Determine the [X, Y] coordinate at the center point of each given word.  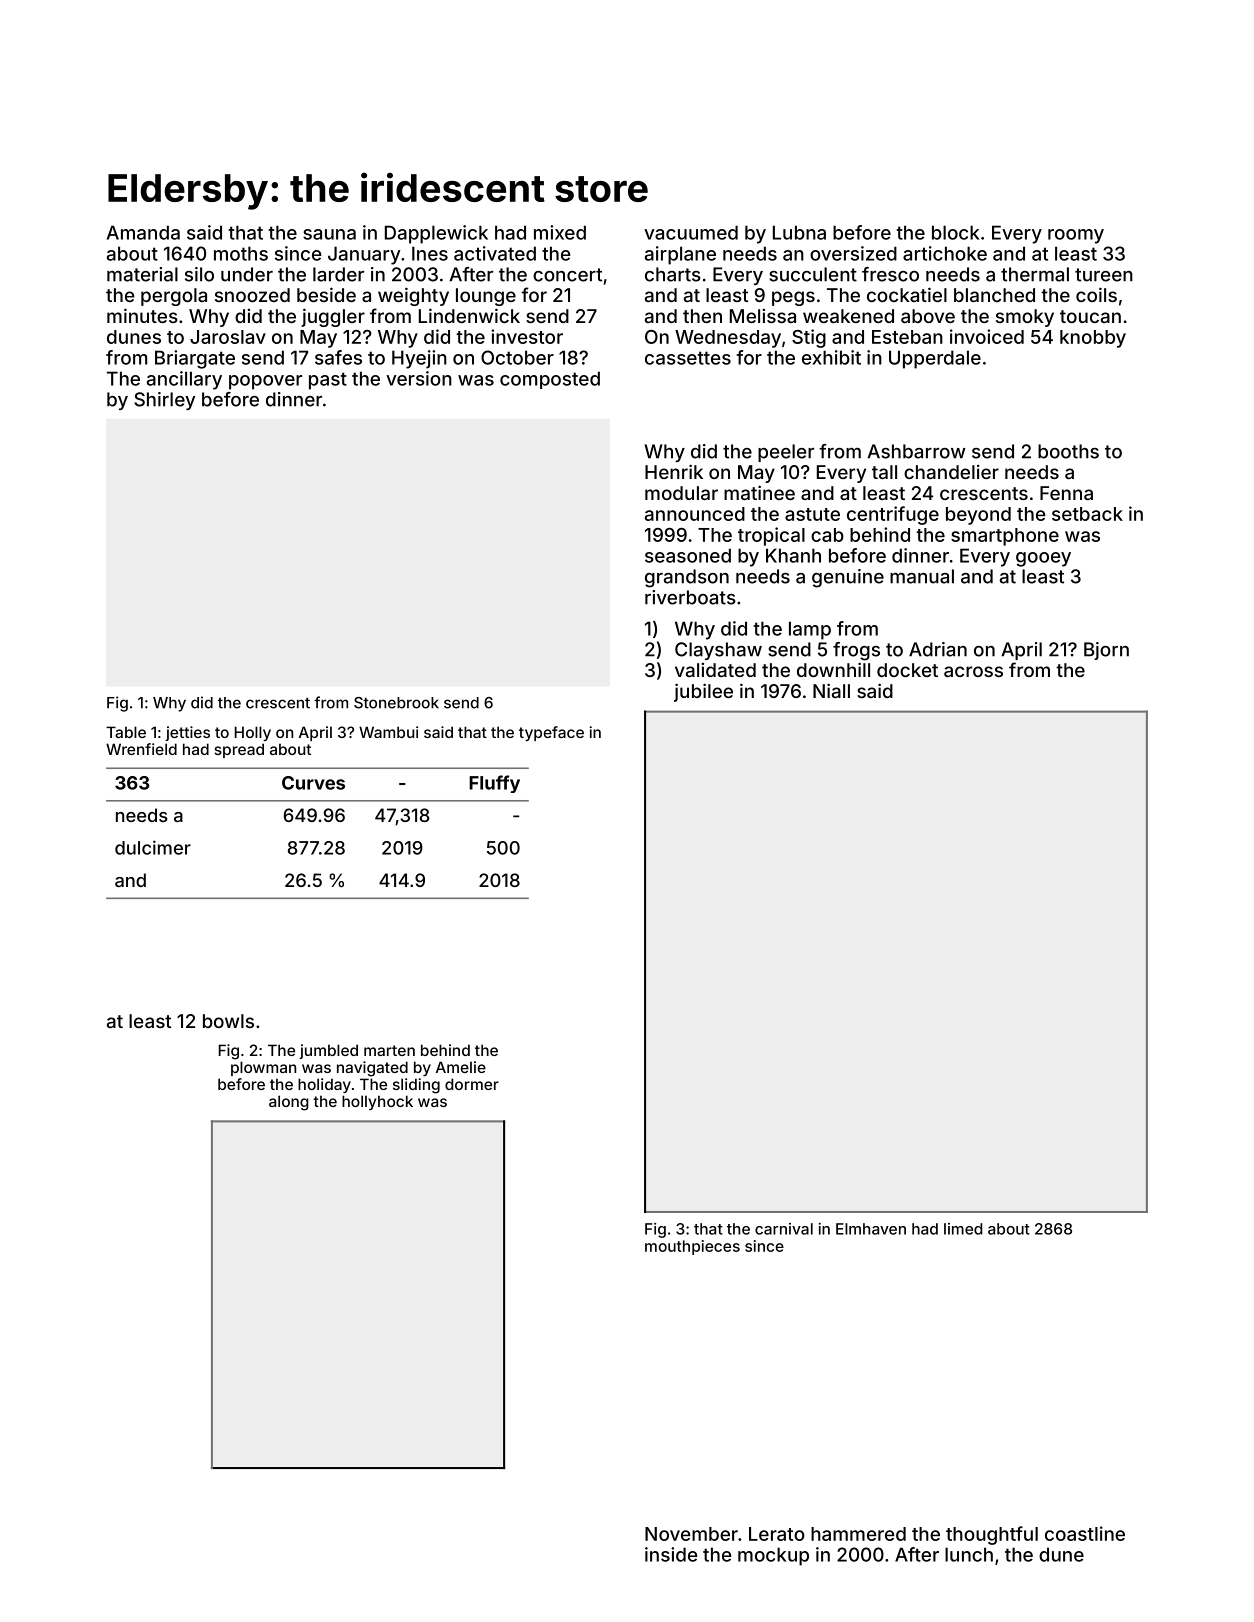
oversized [853, 253]
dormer [472, 1084]
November [691, 1534]
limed [963, 1229]
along [289, 1103]
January [364, 255]
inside [671, 1554]
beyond [978, 516]
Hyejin [419, 359]
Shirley [164, 401]
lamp [810, 630]
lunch [969, 1554]
